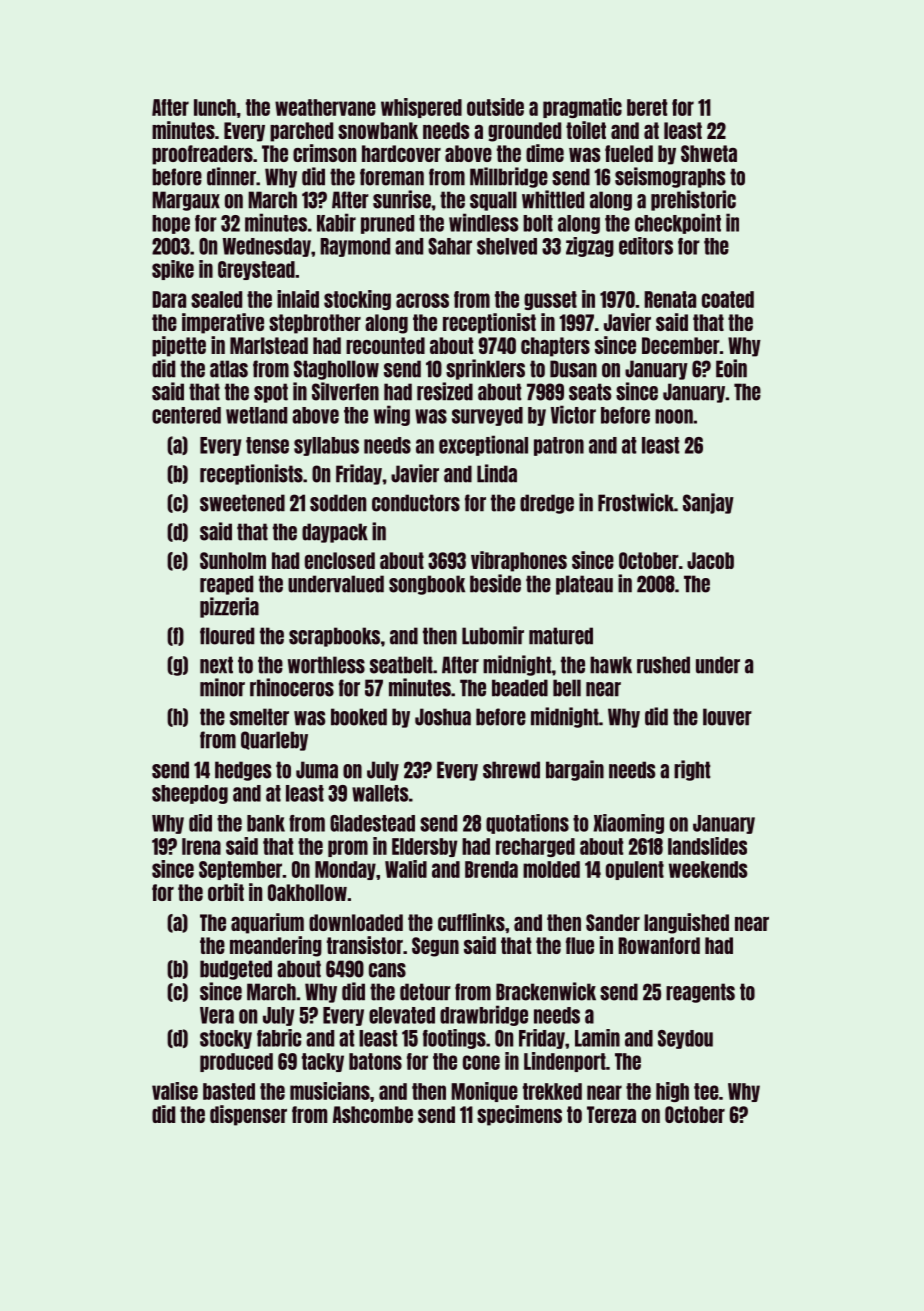 This document has width=924, height=1311. I want to click on Monique, so click(484, 1092).
